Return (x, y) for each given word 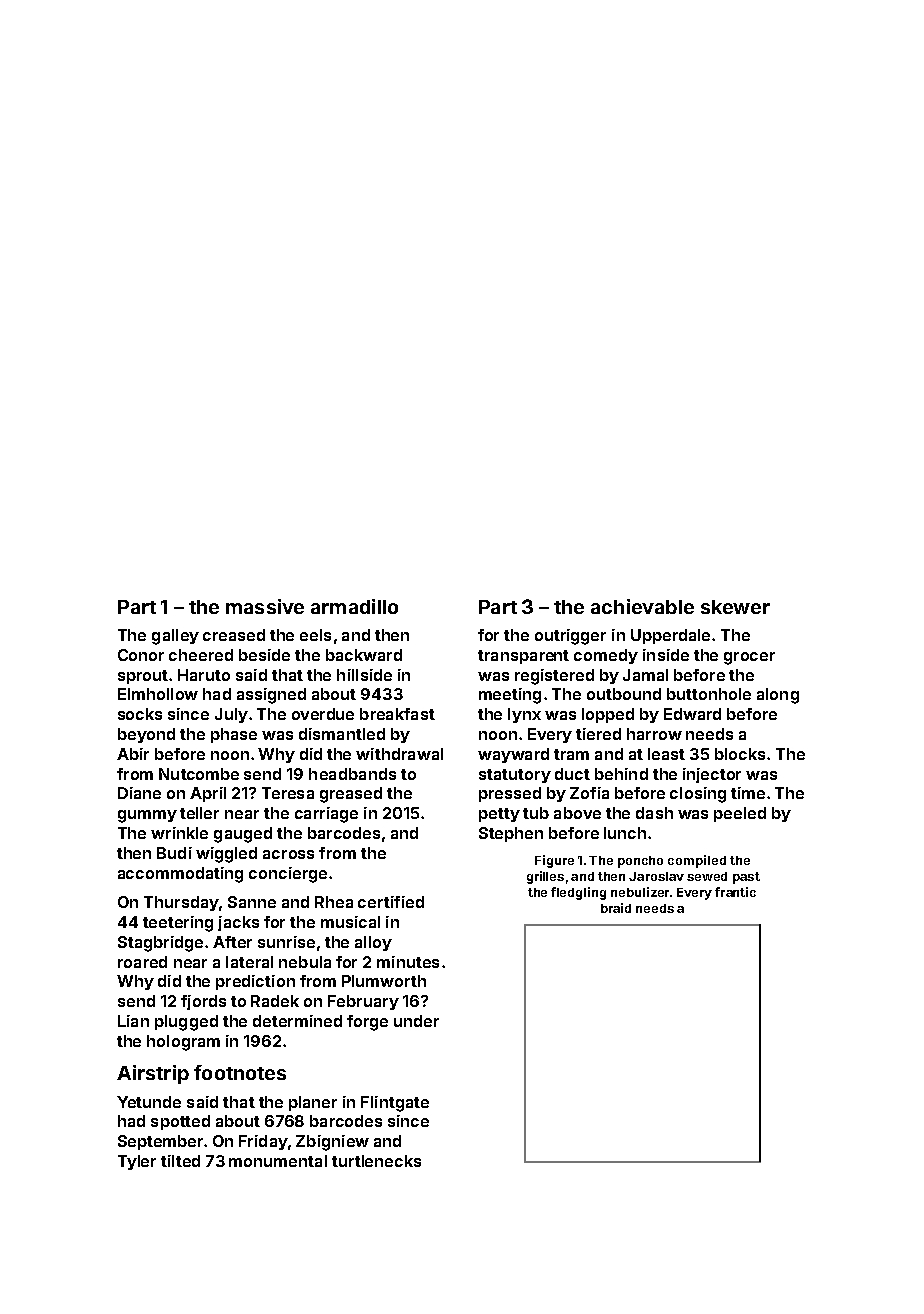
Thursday (181, 903)
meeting (510, 696)
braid (616, 908)
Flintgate (395, 1104)
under (416, 1021)
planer (313, 1103)
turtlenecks (376, 1161)
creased (234, 635)
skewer (735, 607)
